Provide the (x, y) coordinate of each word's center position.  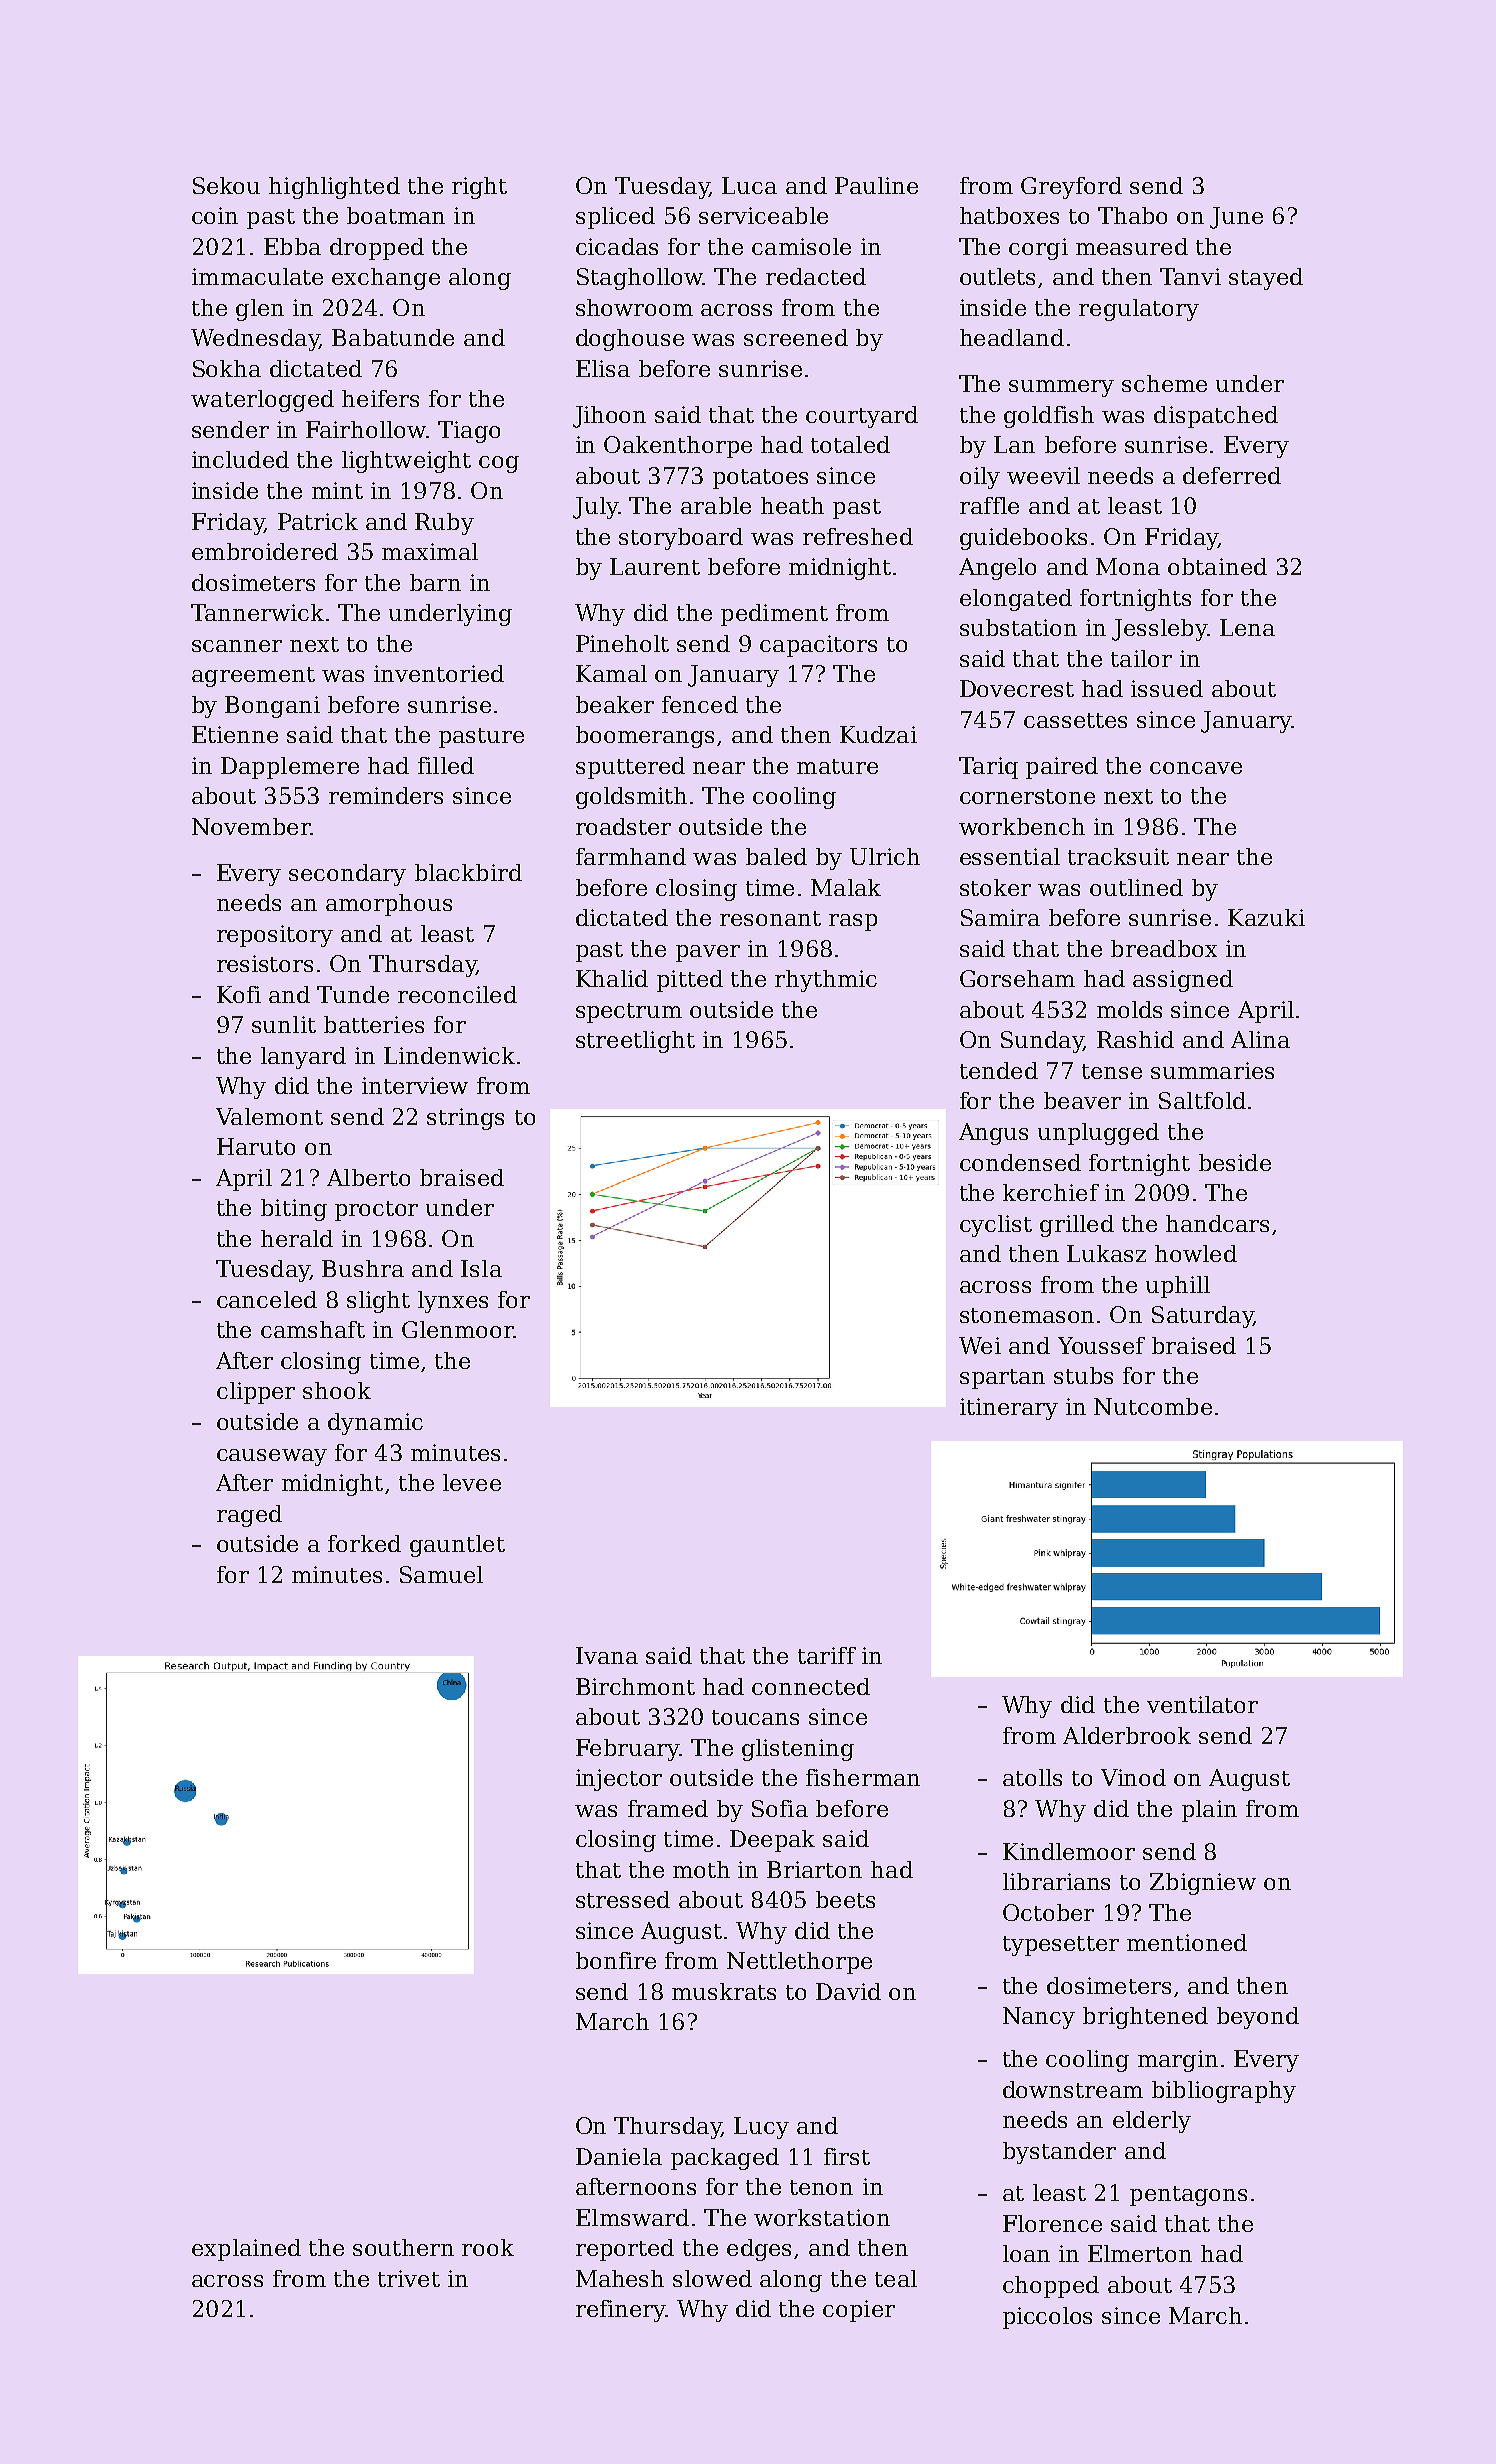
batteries (374, 1024)
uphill (1178, 1287)
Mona (1128, 566)
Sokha (227, 368)
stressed (623, 1899)
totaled (850, 444)
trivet (409, 2278)
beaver (1082, 1100)
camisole (801, 246)
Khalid (612, 978)
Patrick (318, 521)
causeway (272, 1457)
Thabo (1132, 215)
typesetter (1061, 1946)
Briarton (814, 1869)
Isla (481, 1268)
